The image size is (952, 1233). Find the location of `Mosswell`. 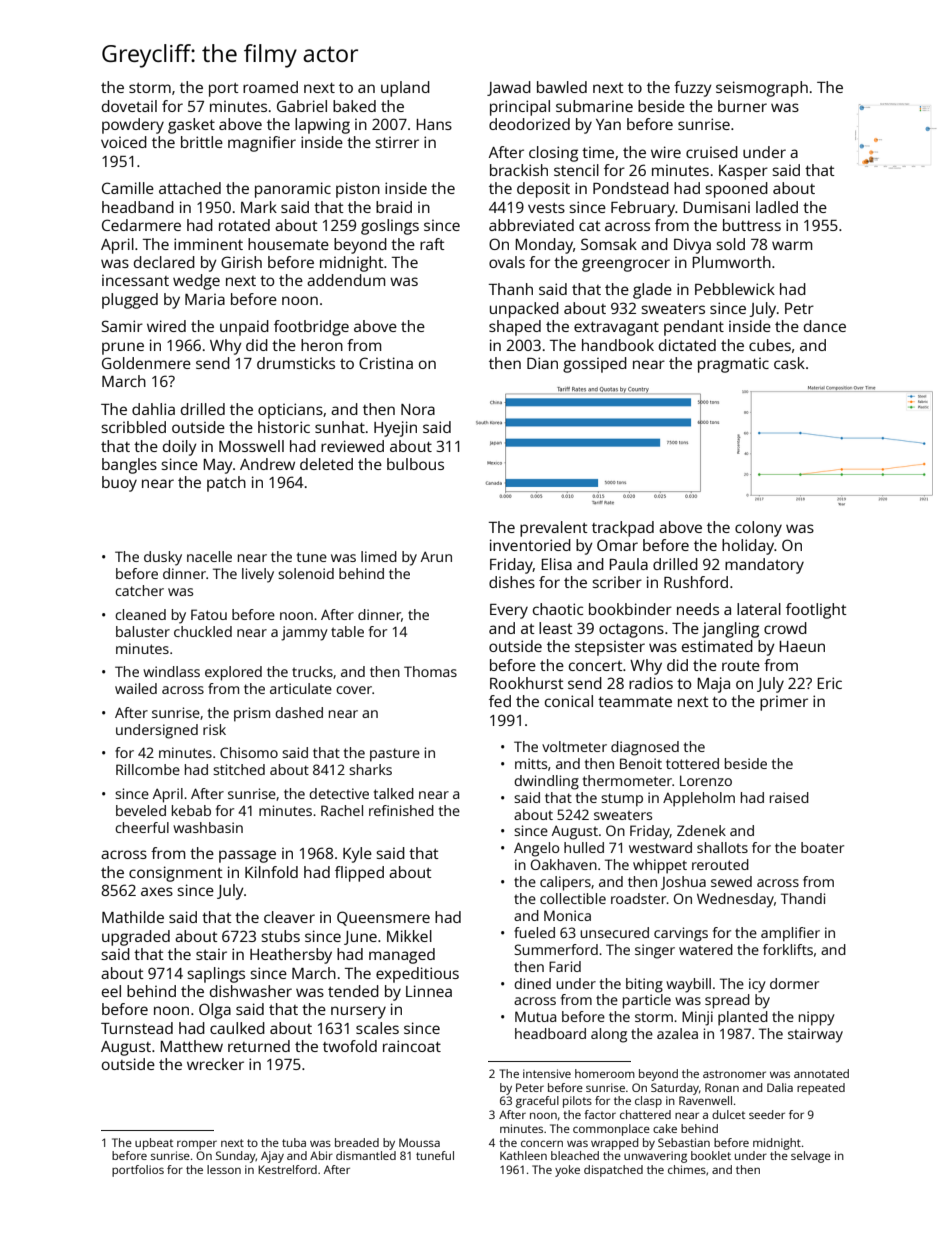

Mosswell is located at coordinates (251, 446).
